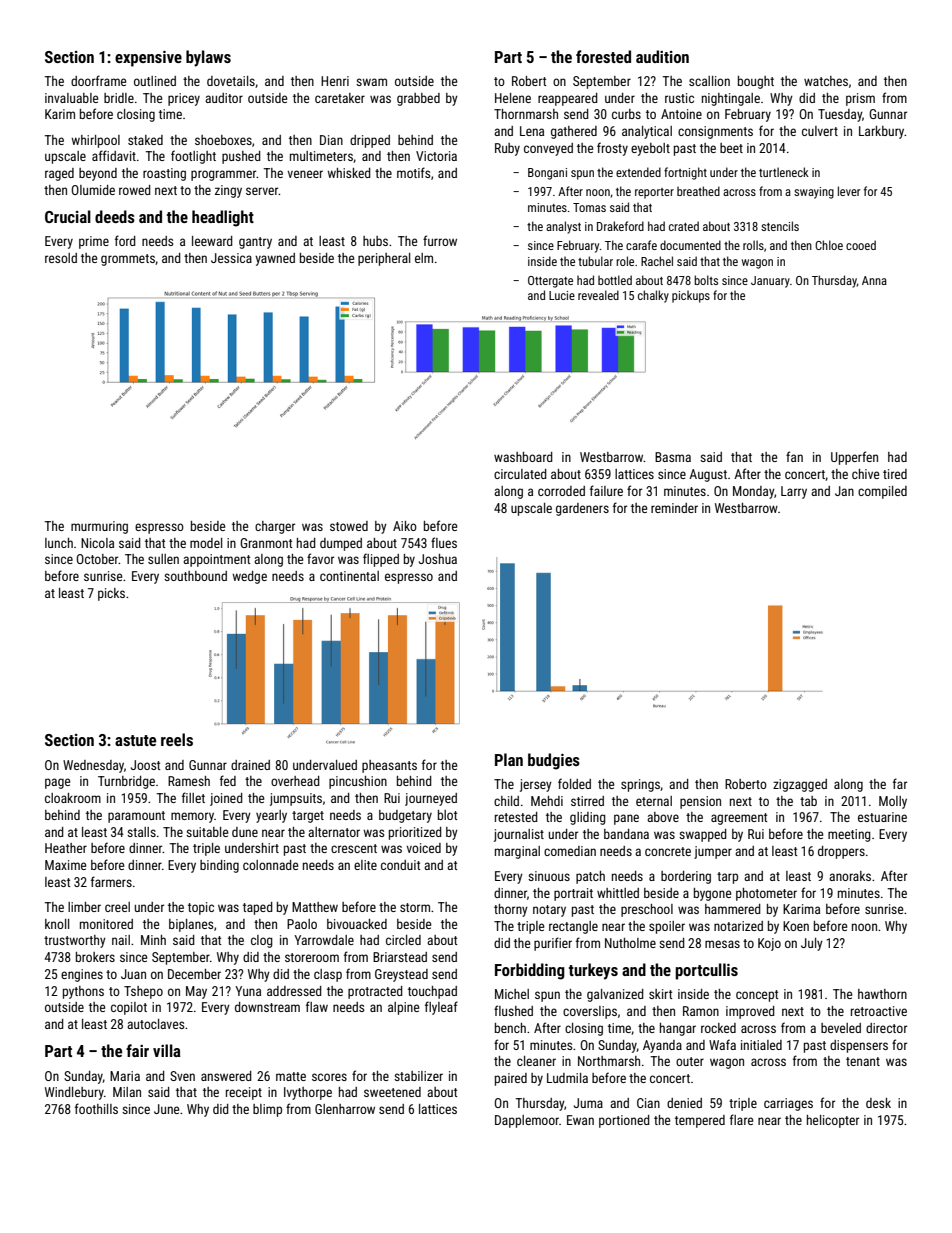 The width and height of the screenshot is (952, 1233). Describe the element at coordinates (424, 258) in the screenshot. I see `elm` at that location.
